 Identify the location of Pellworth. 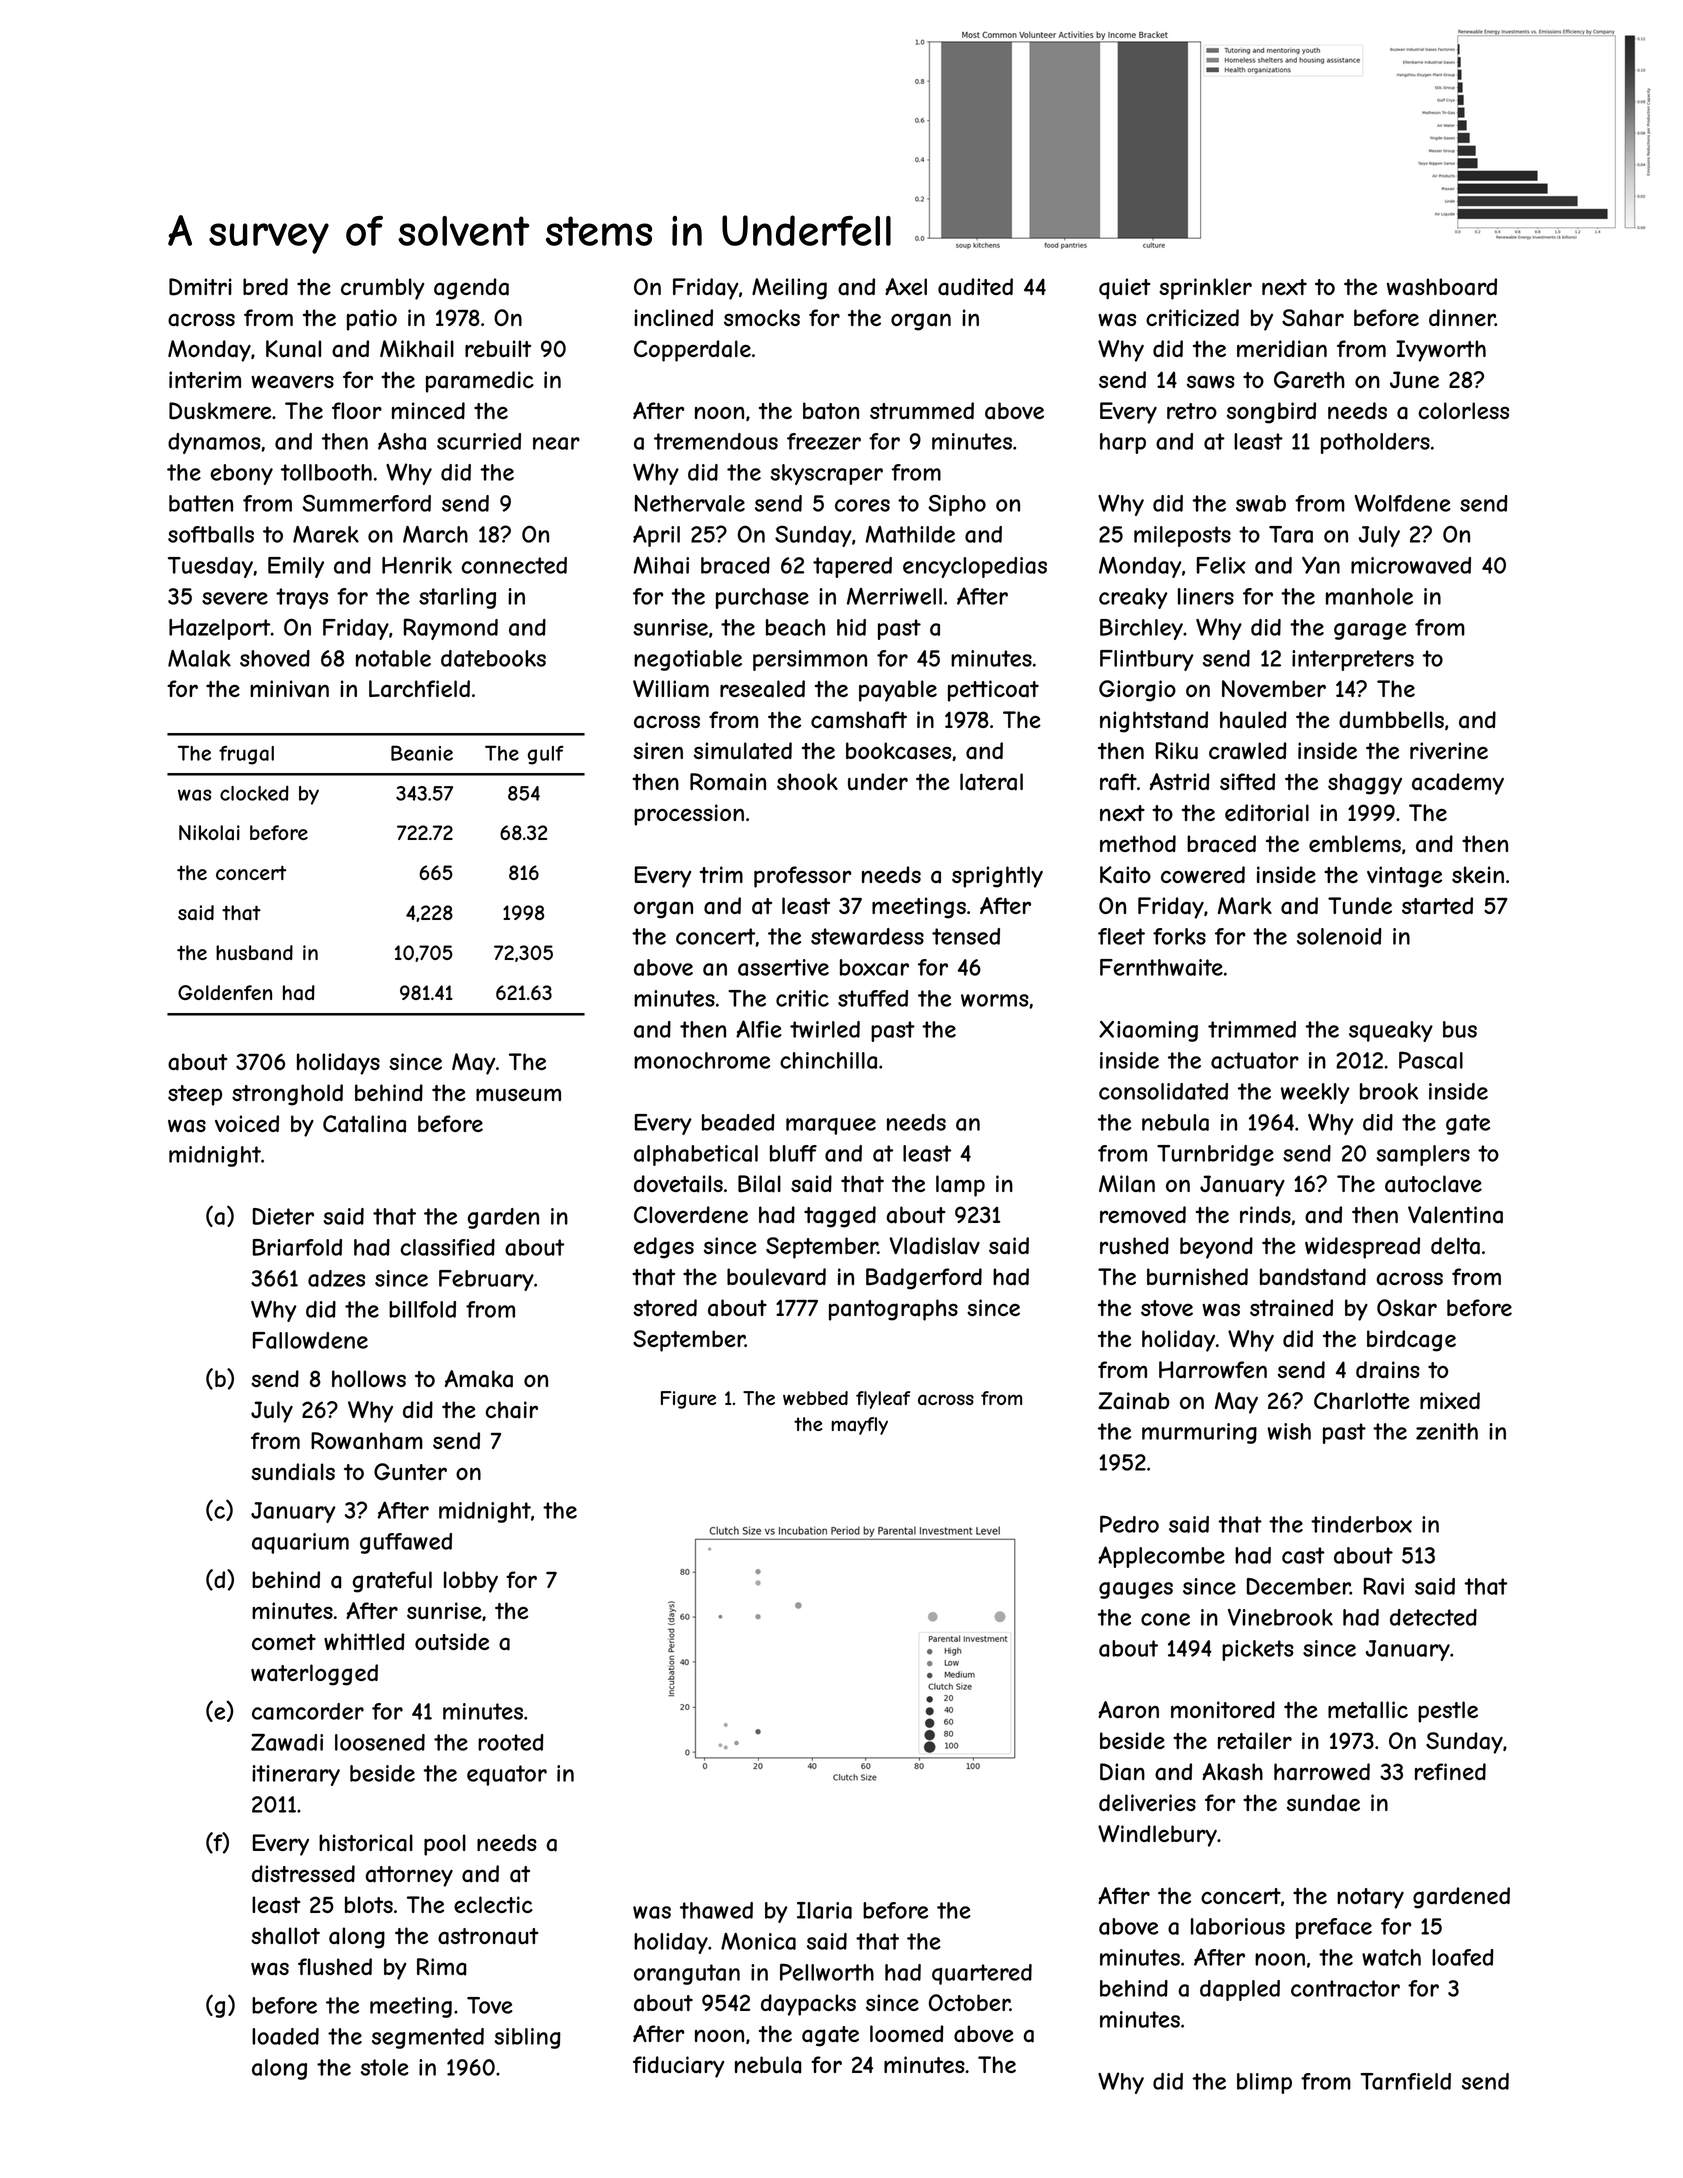
(827, 1972).
